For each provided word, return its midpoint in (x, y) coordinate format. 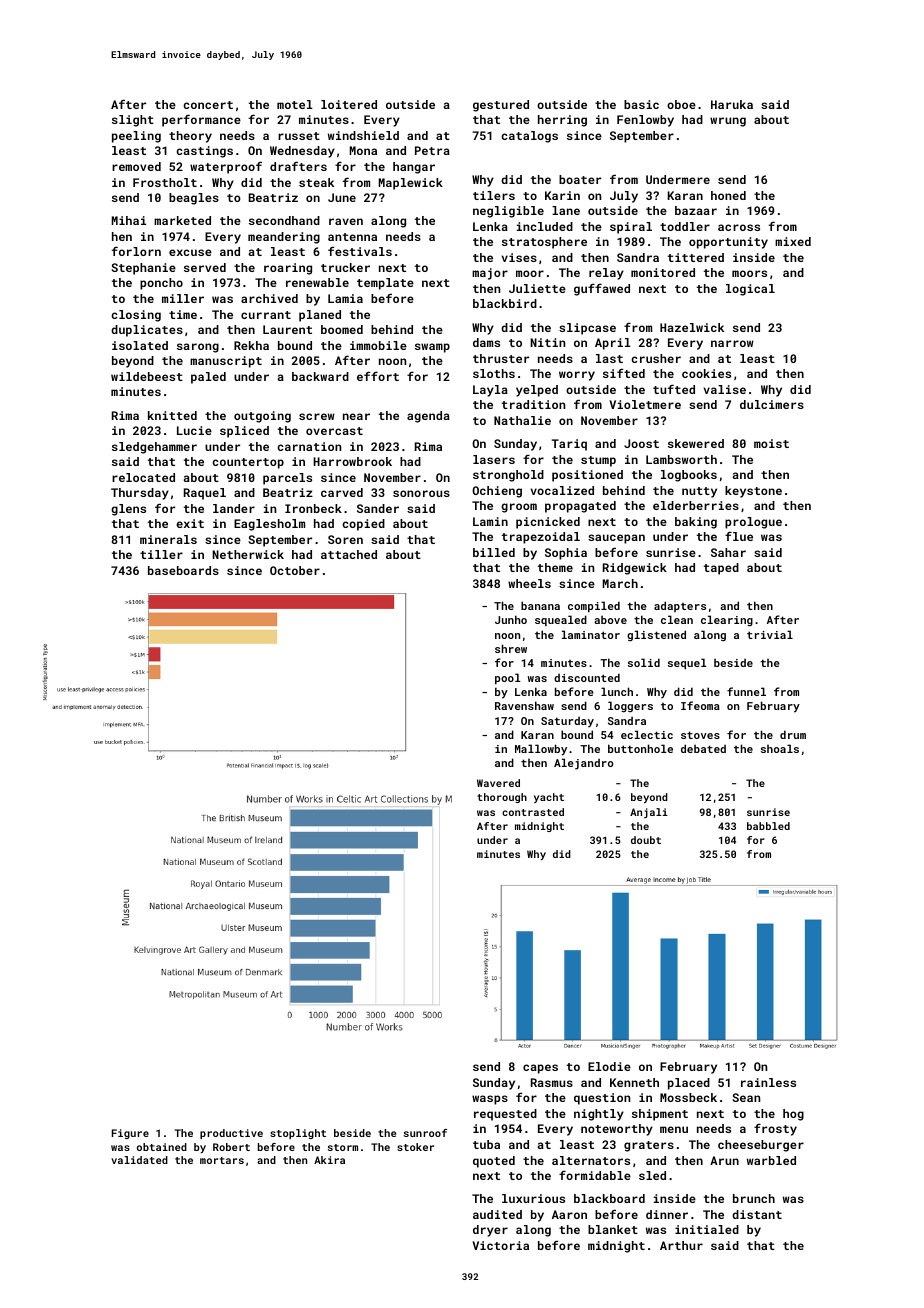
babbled (768, 826)
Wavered (498, 783)
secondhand (284, 220)
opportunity (728, 243)
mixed (793, 241)
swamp (432, 348)
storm (343, 1147)
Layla (490, 391)
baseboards (183, 570)
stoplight (298, 1134)
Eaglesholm (269, 525)
